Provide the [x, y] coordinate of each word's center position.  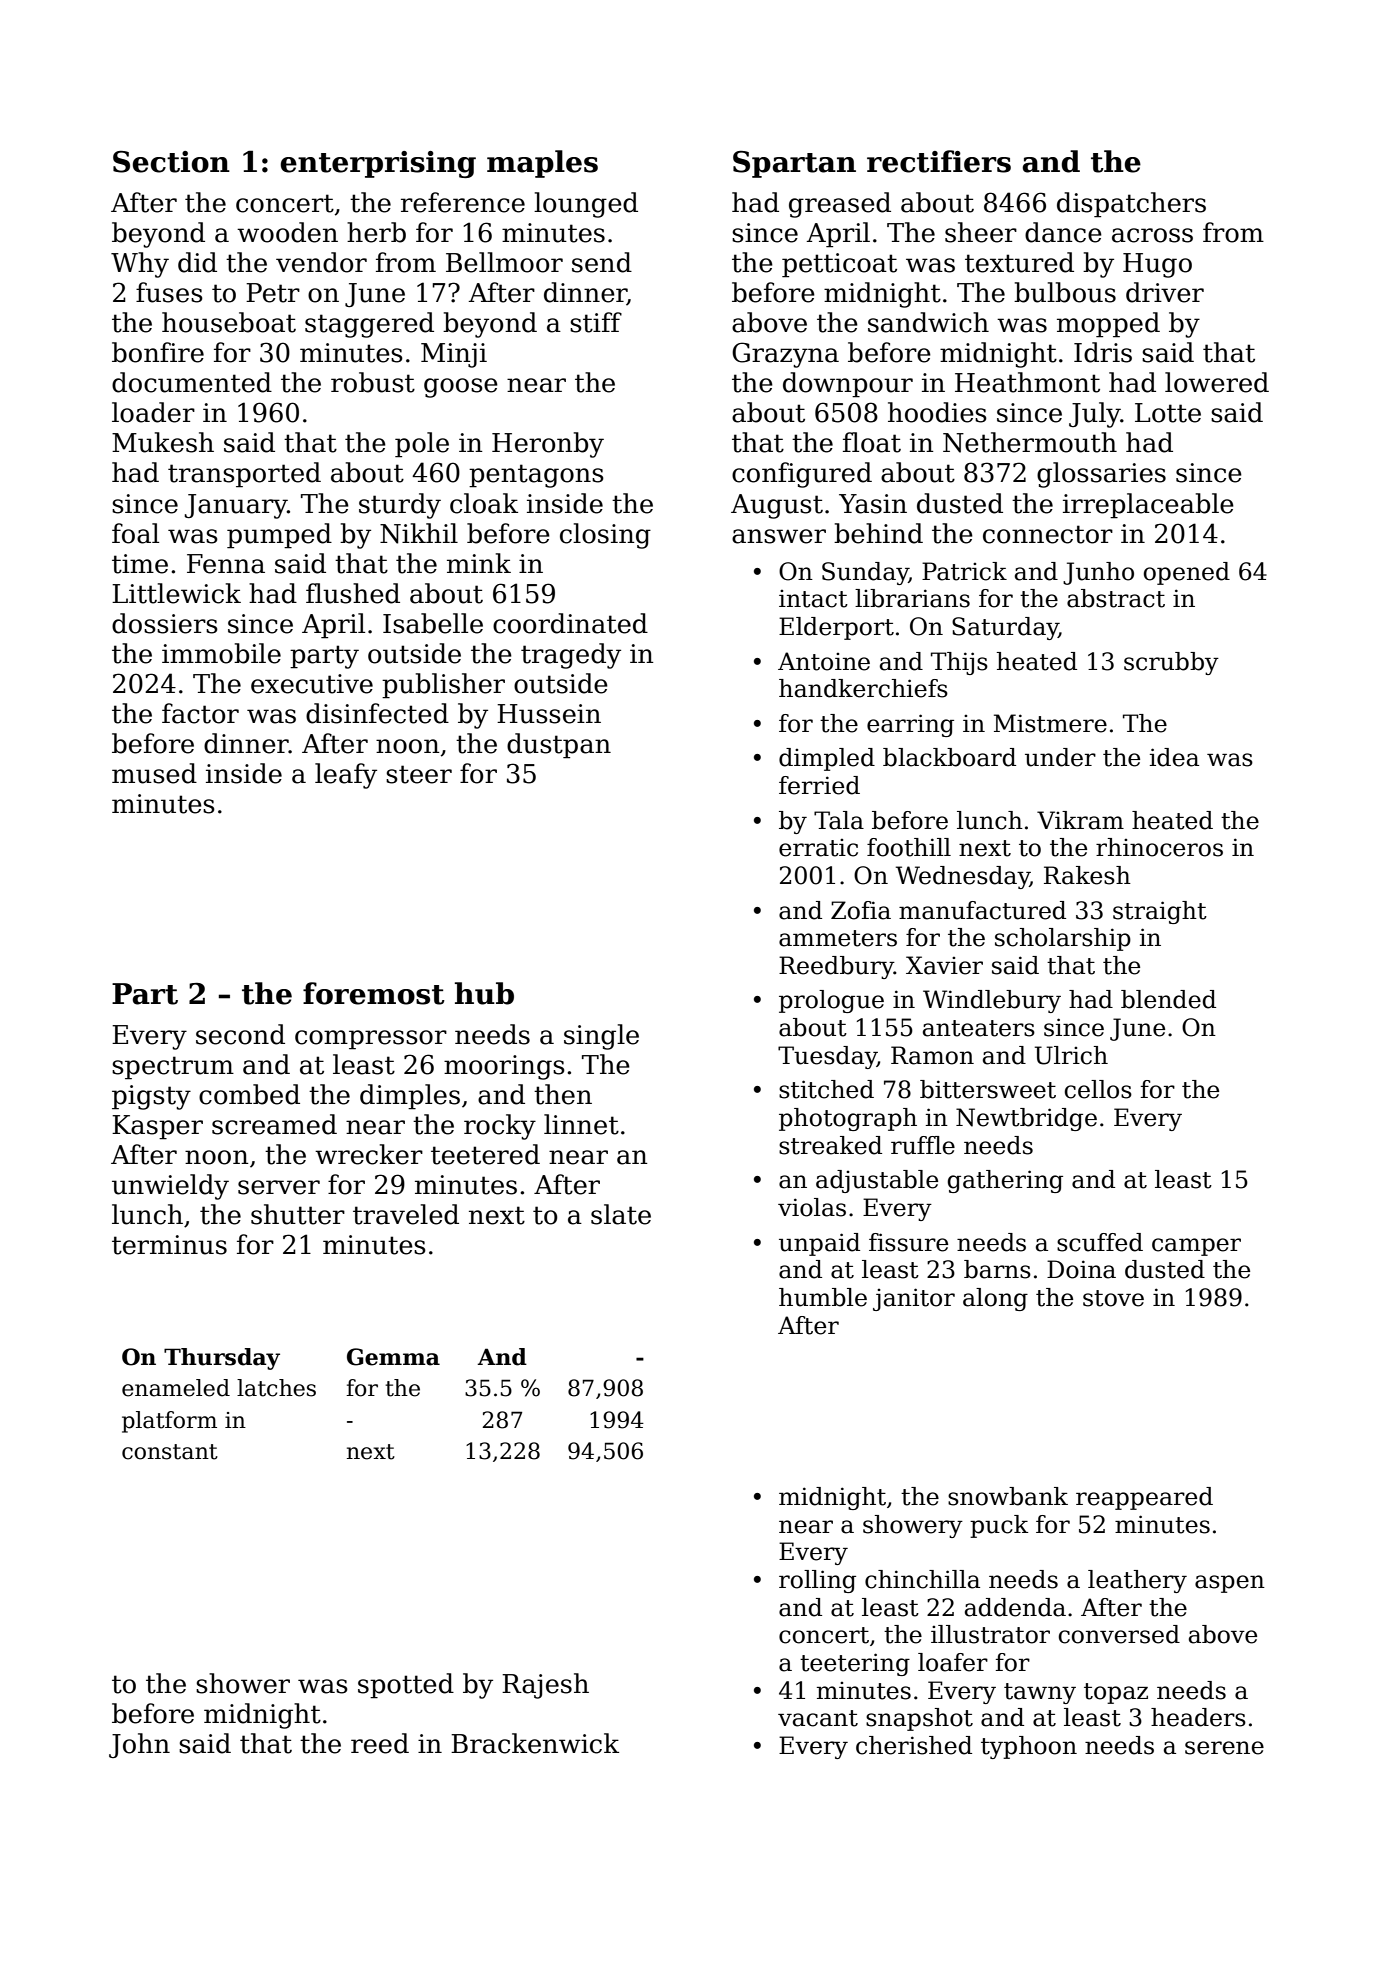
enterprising [378, 164]
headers [1198, 1717]
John [139, 1745]
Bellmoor [504, 262]
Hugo [1157, 265]
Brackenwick [535, 1743]
